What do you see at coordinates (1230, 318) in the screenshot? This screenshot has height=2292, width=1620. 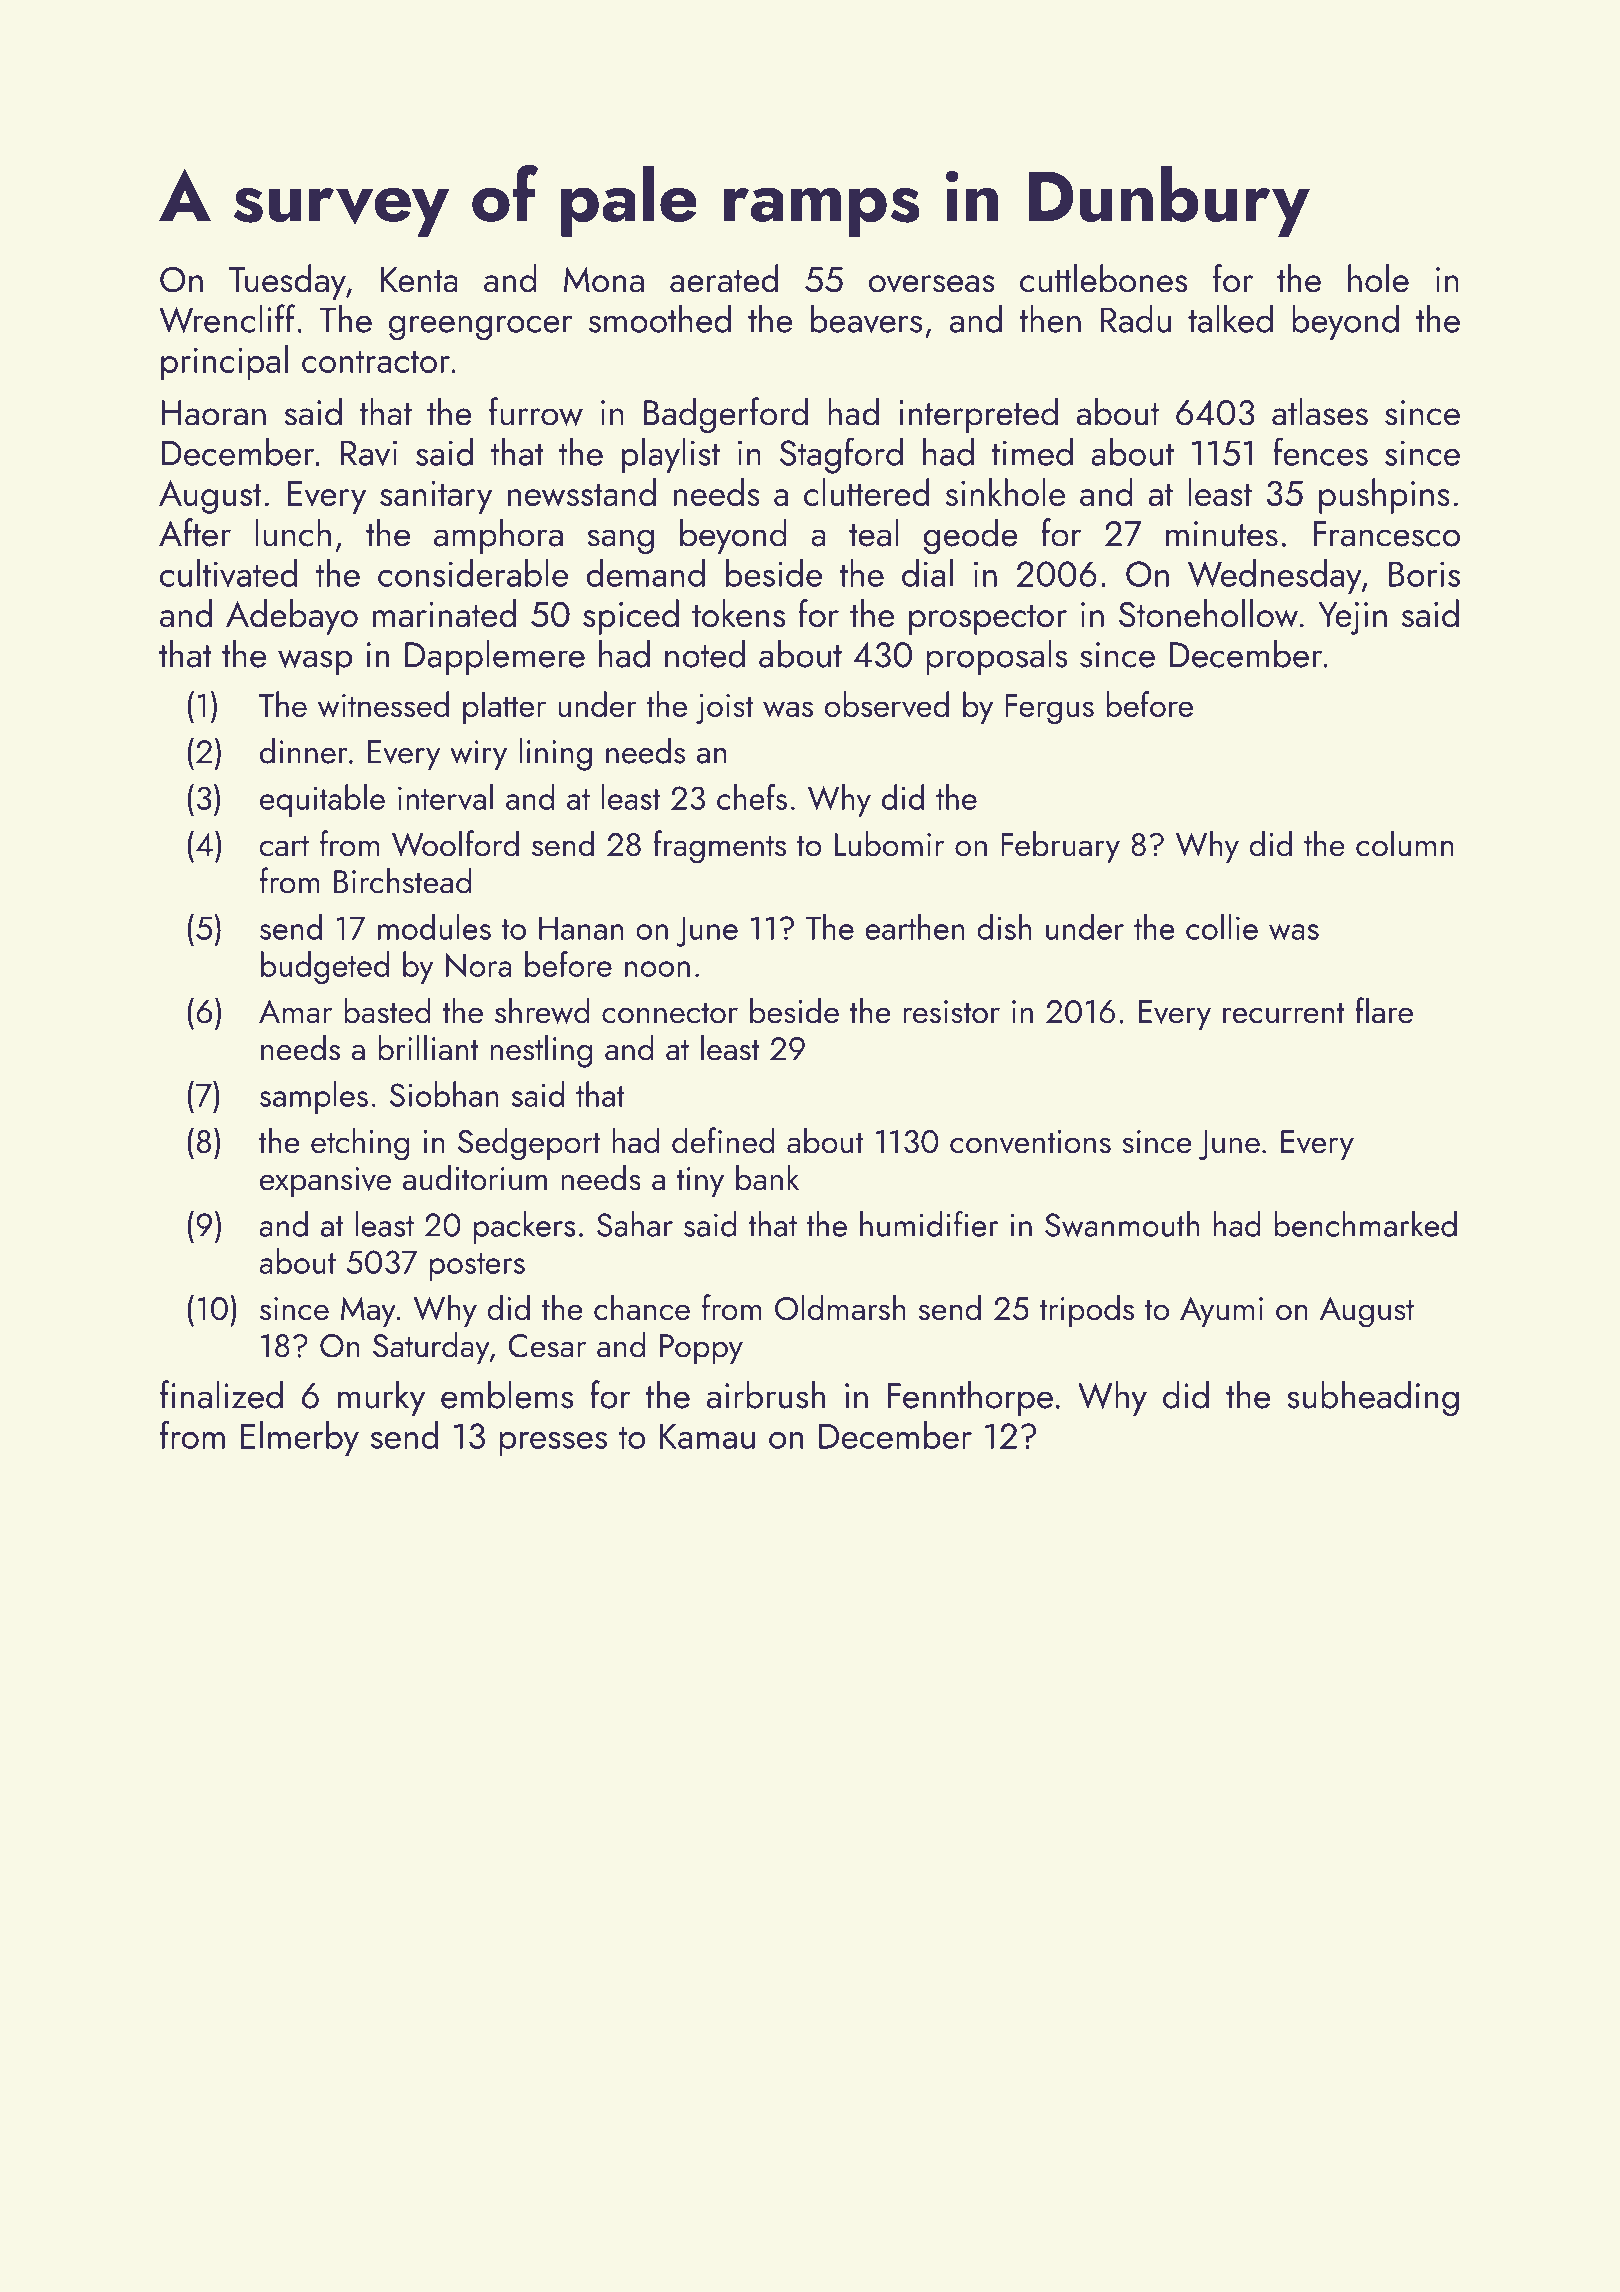 I see `talked` at bounding box center [1230, 318].
